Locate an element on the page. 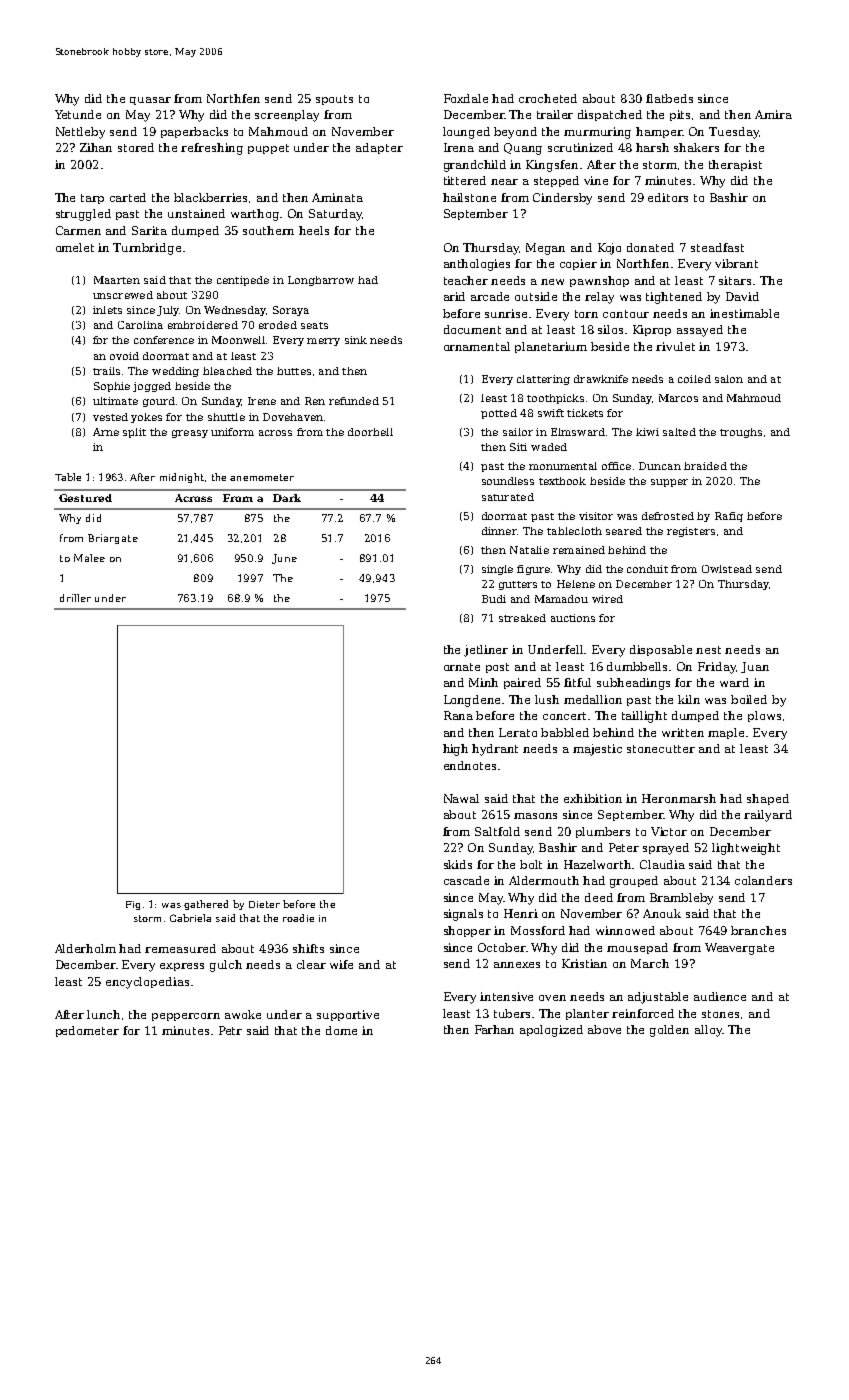  supportive is located at coordinates (348, 1015).
